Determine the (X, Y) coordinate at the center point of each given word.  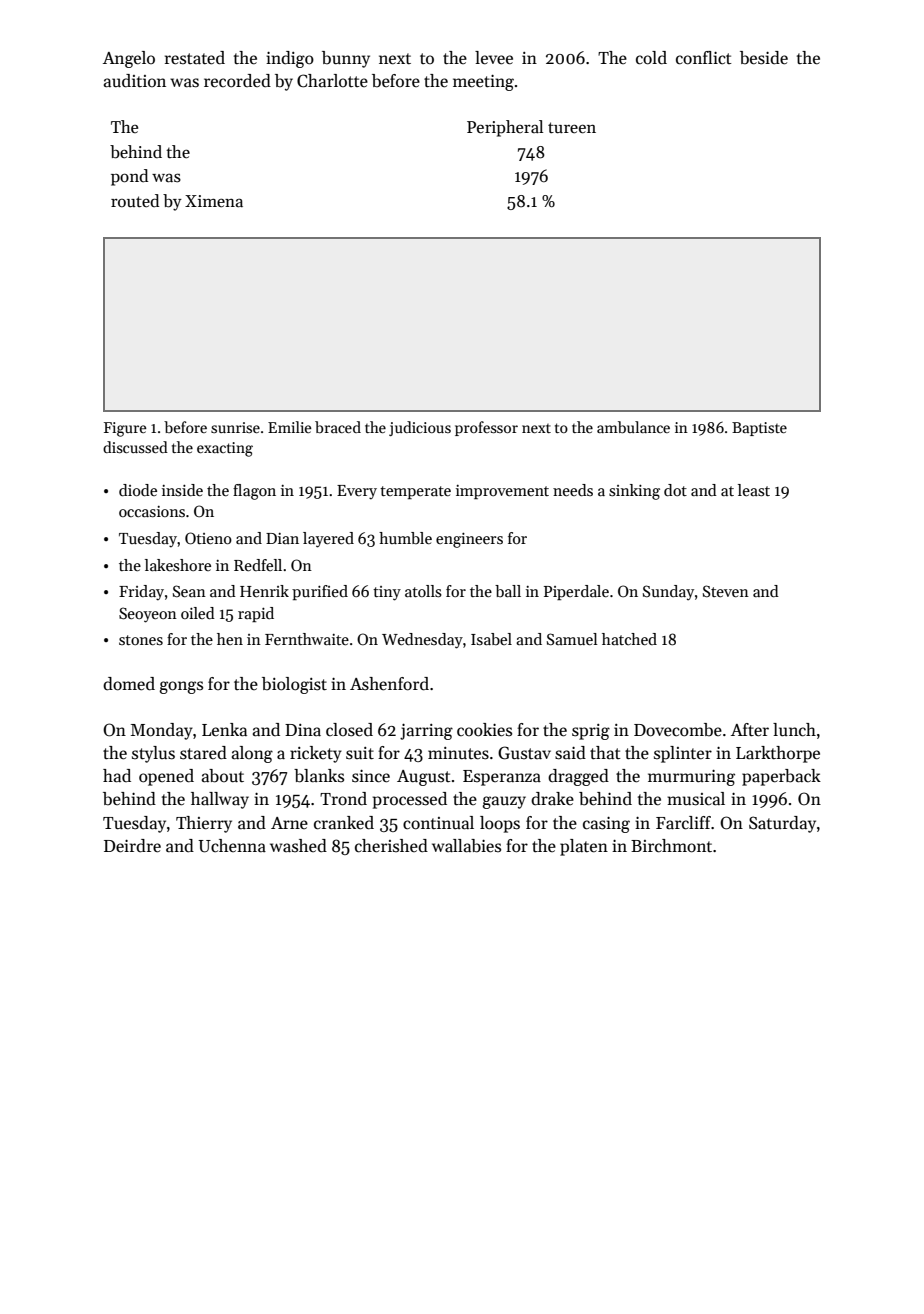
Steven (726, 591)
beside (764, 58)
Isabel (491, 639)
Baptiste (759, 429)
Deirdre (132, 846)
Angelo (129, 59)
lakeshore (178, 565)
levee (494, 58)
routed (135, 201)
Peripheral (505, 128)
